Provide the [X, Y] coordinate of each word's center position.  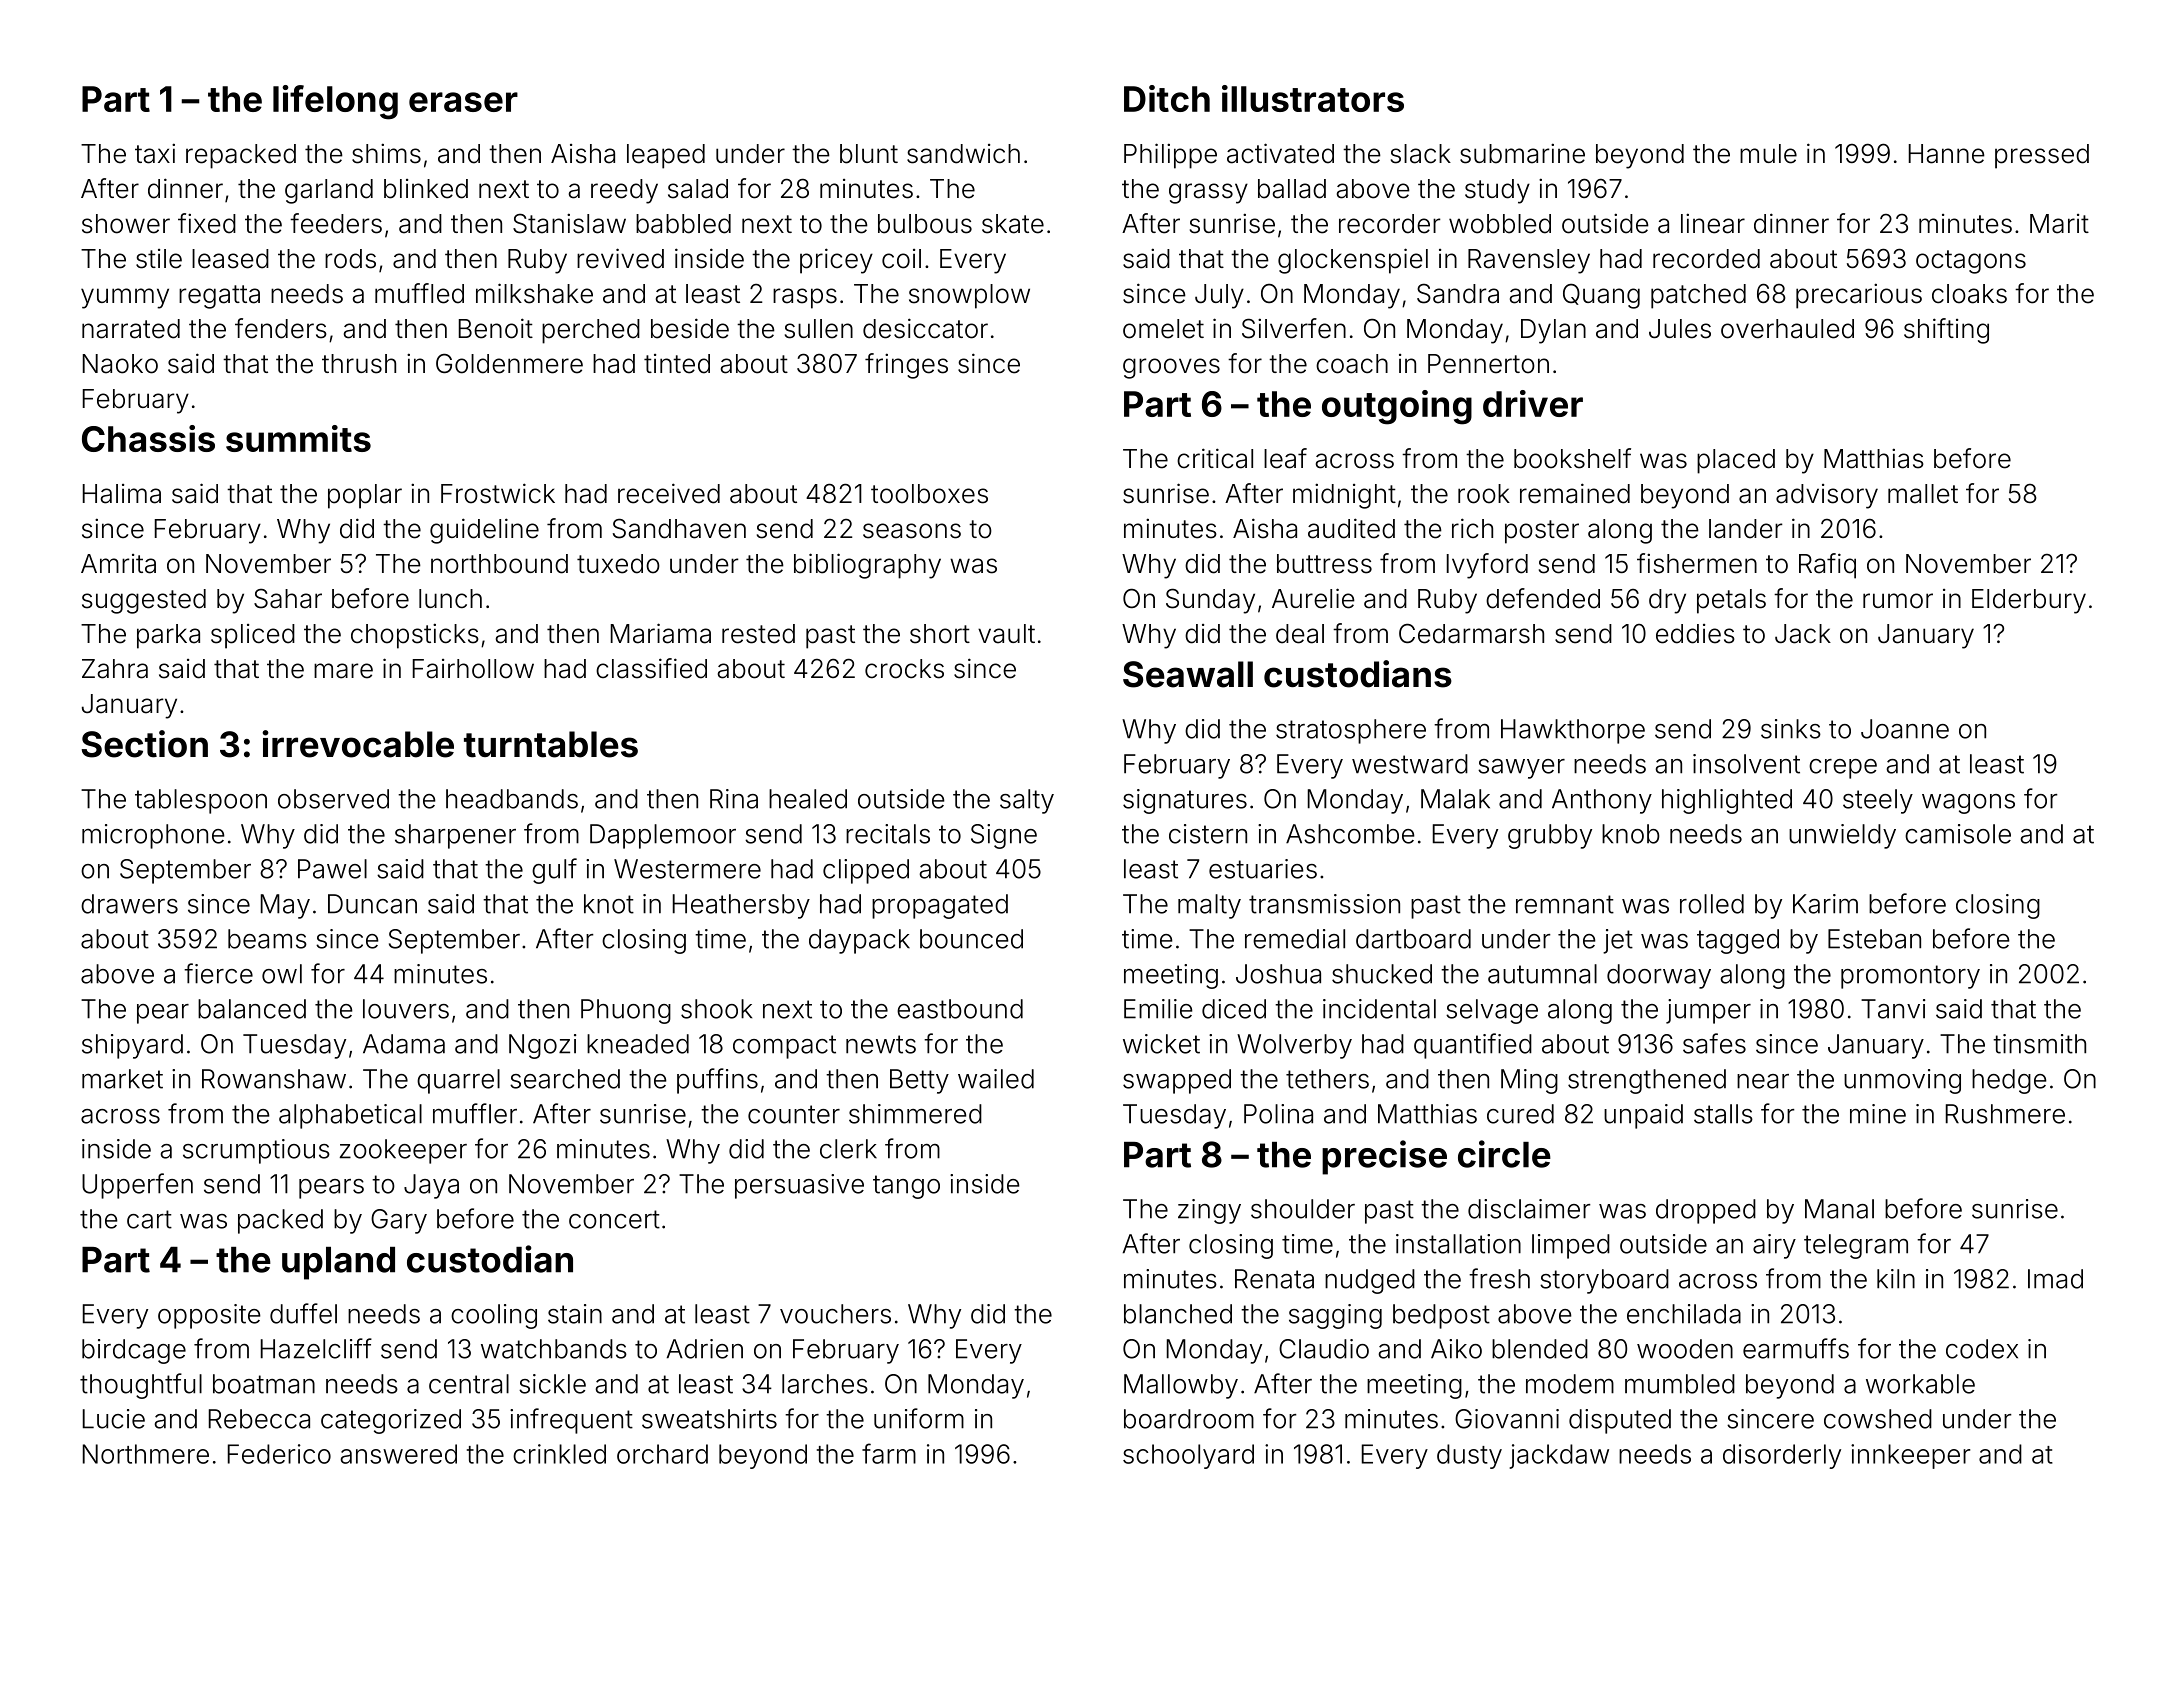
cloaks [1969, 294]
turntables [551, 744]
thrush [359, 364]
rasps [805, 298]
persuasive [799, 1186]
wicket [1161, 1044]
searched [565, 1079]
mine [1878, 1114]
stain [575, 1314]
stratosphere [1351, 731]
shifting [1946, 331]
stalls [1723, 1114]
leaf [1285, 458]
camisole [1958, 834]
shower [126, 224]
